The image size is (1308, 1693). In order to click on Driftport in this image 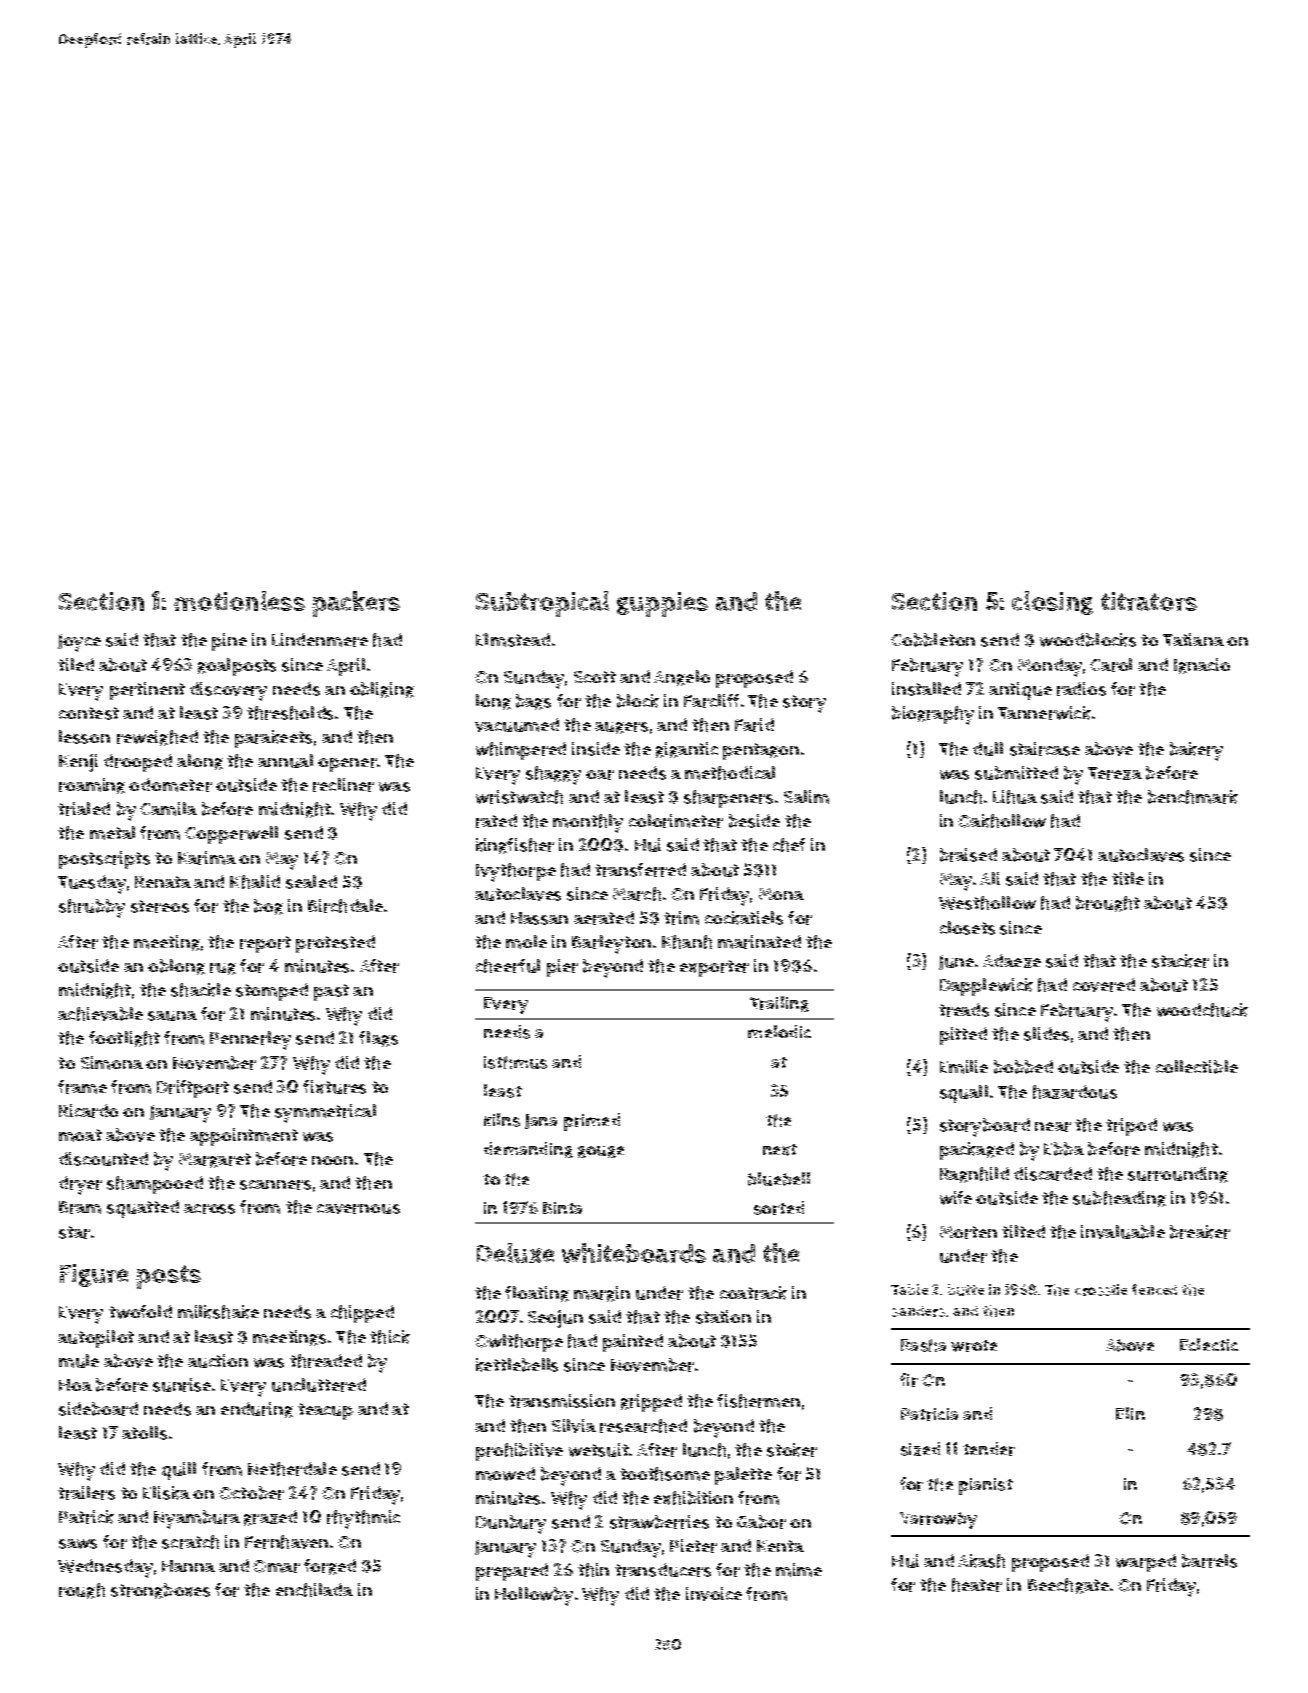, I will do `click(193, 1089)`.
